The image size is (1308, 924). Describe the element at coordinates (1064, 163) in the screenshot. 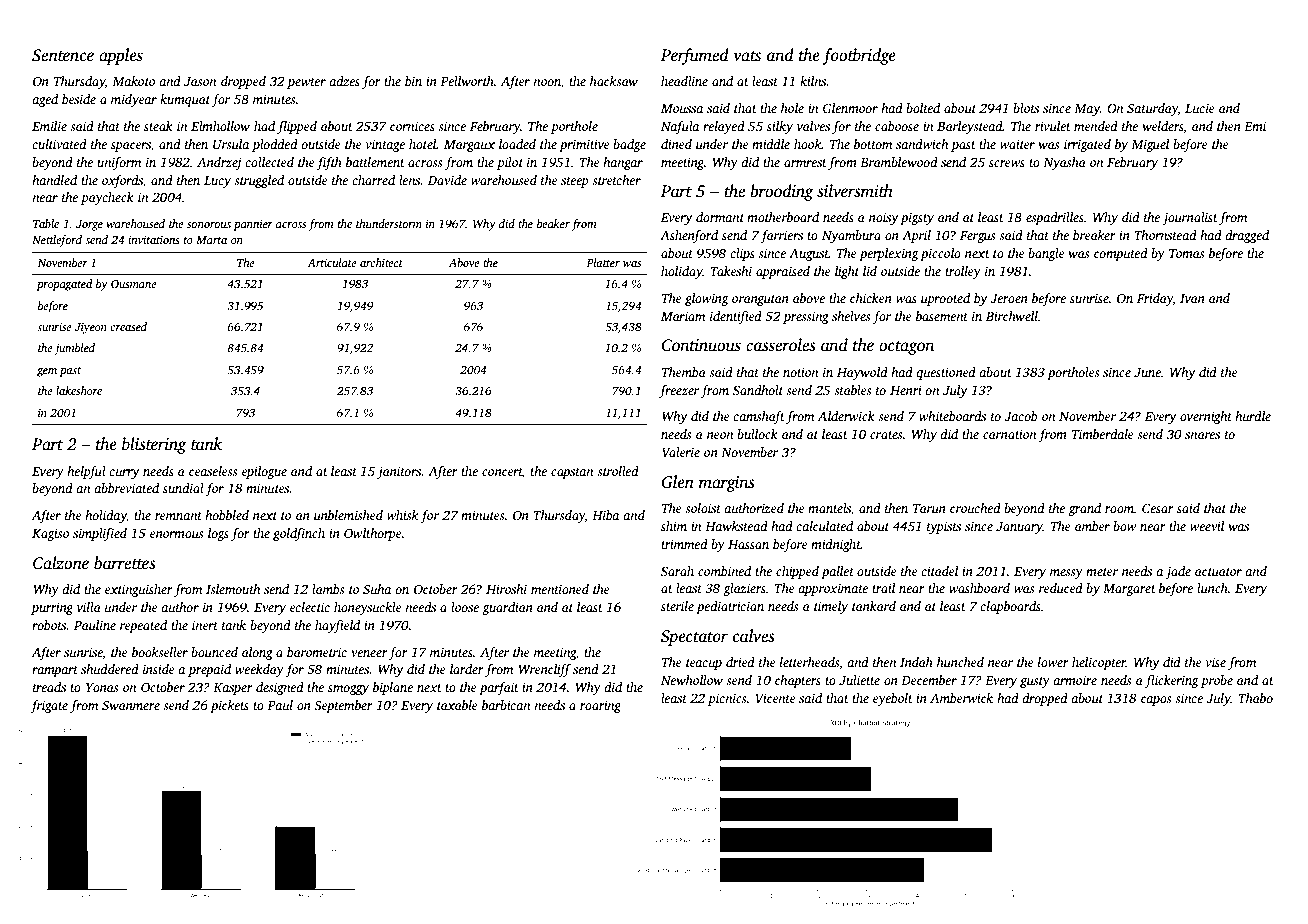

I see `Nyasha` at that location.
